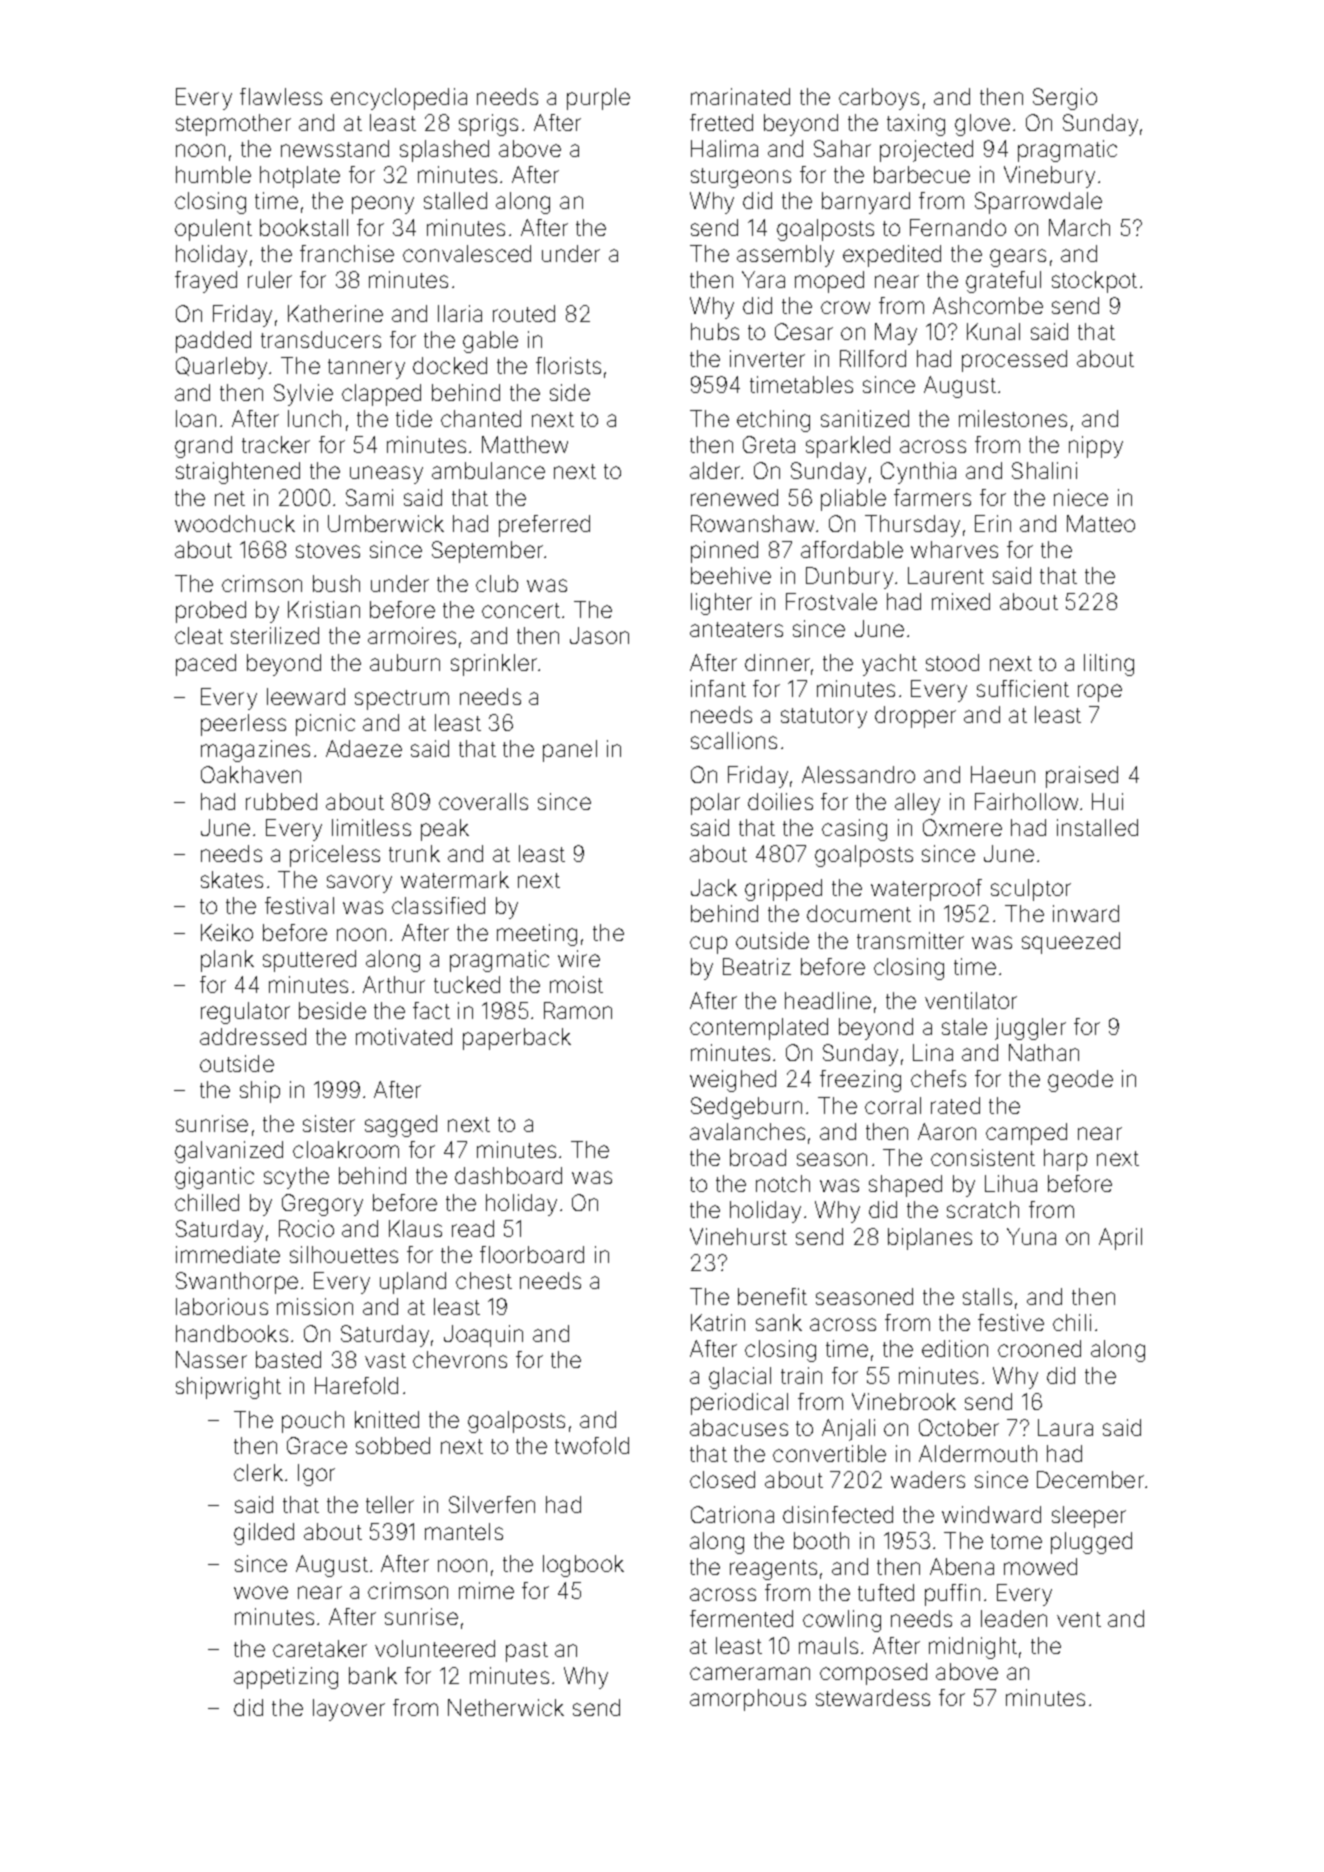  Describe the element at coordinates (598, 99) in the page. I see `purple` at that location.
